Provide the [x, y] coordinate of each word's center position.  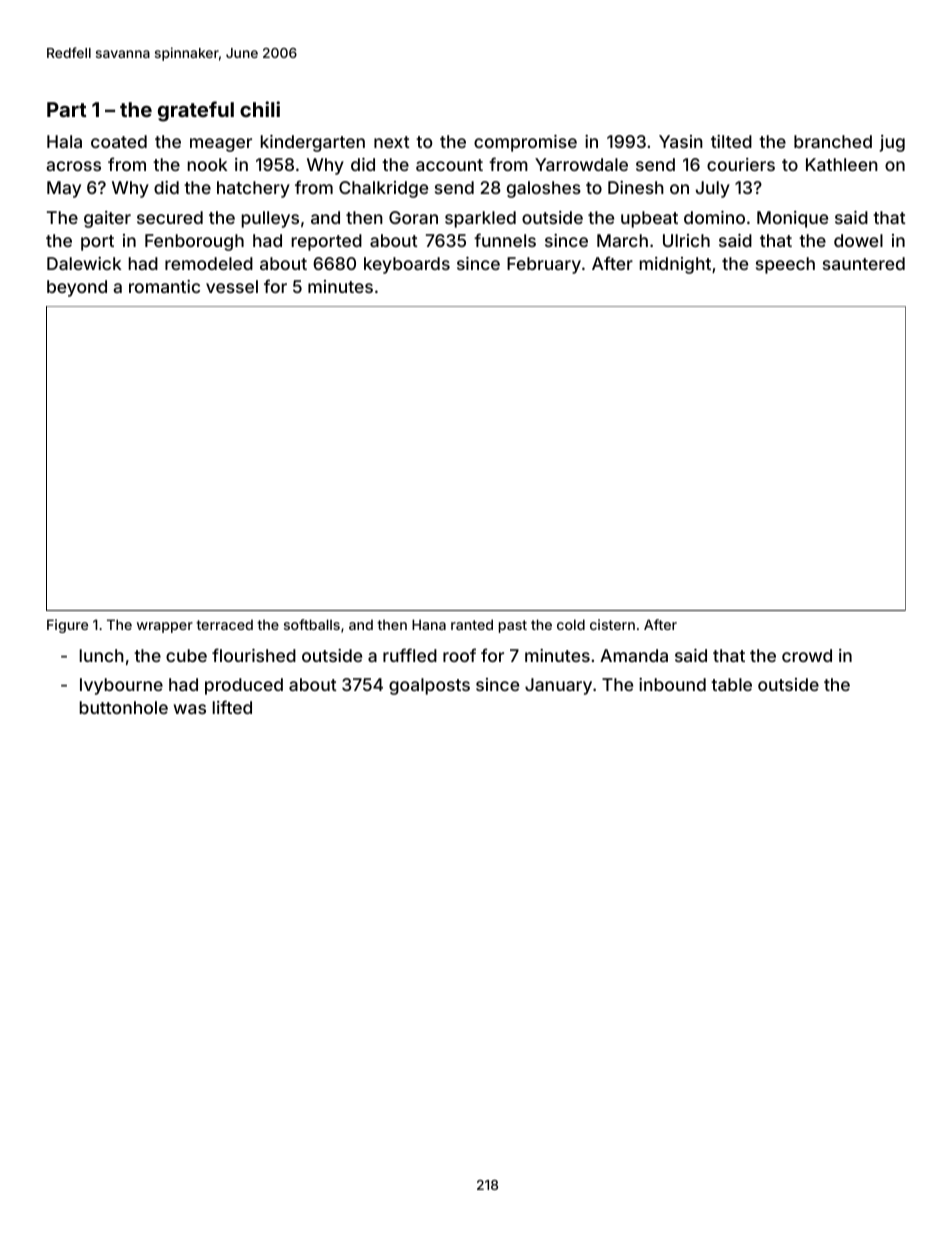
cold [571, 624]
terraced [224, 625]
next [392, 142]
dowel [858, 240]
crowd [807, 655]
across [73, 166]
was [190, 709]
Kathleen [842, 164]
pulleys [270, 219]
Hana [429, 624]
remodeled [209, 263]
